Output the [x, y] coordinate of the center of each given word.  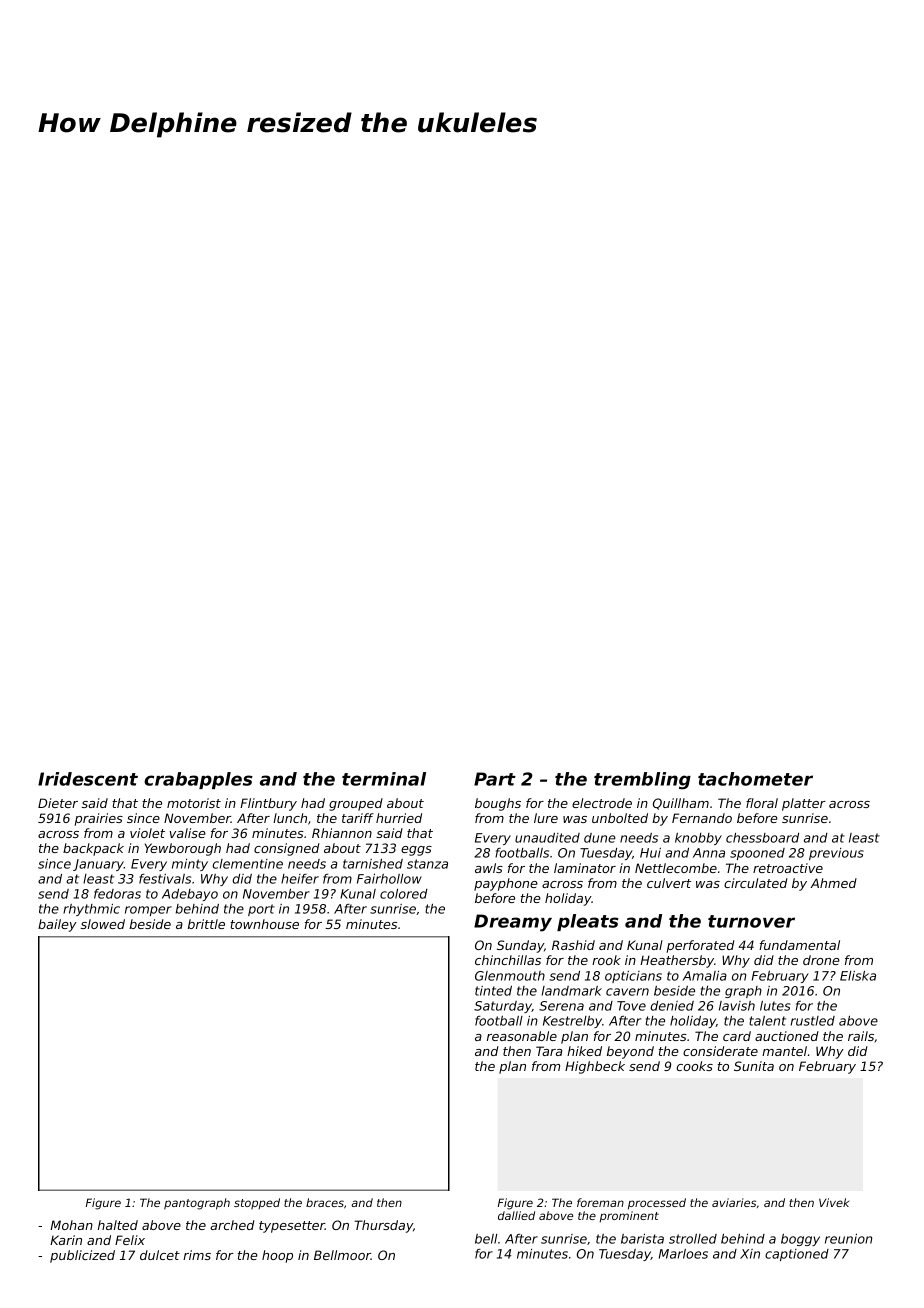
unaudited [547, 838]
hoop [277, 1256]
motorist [194, 803]
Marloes [683, 1254]
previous [836, 854]
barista [642, 1239]
